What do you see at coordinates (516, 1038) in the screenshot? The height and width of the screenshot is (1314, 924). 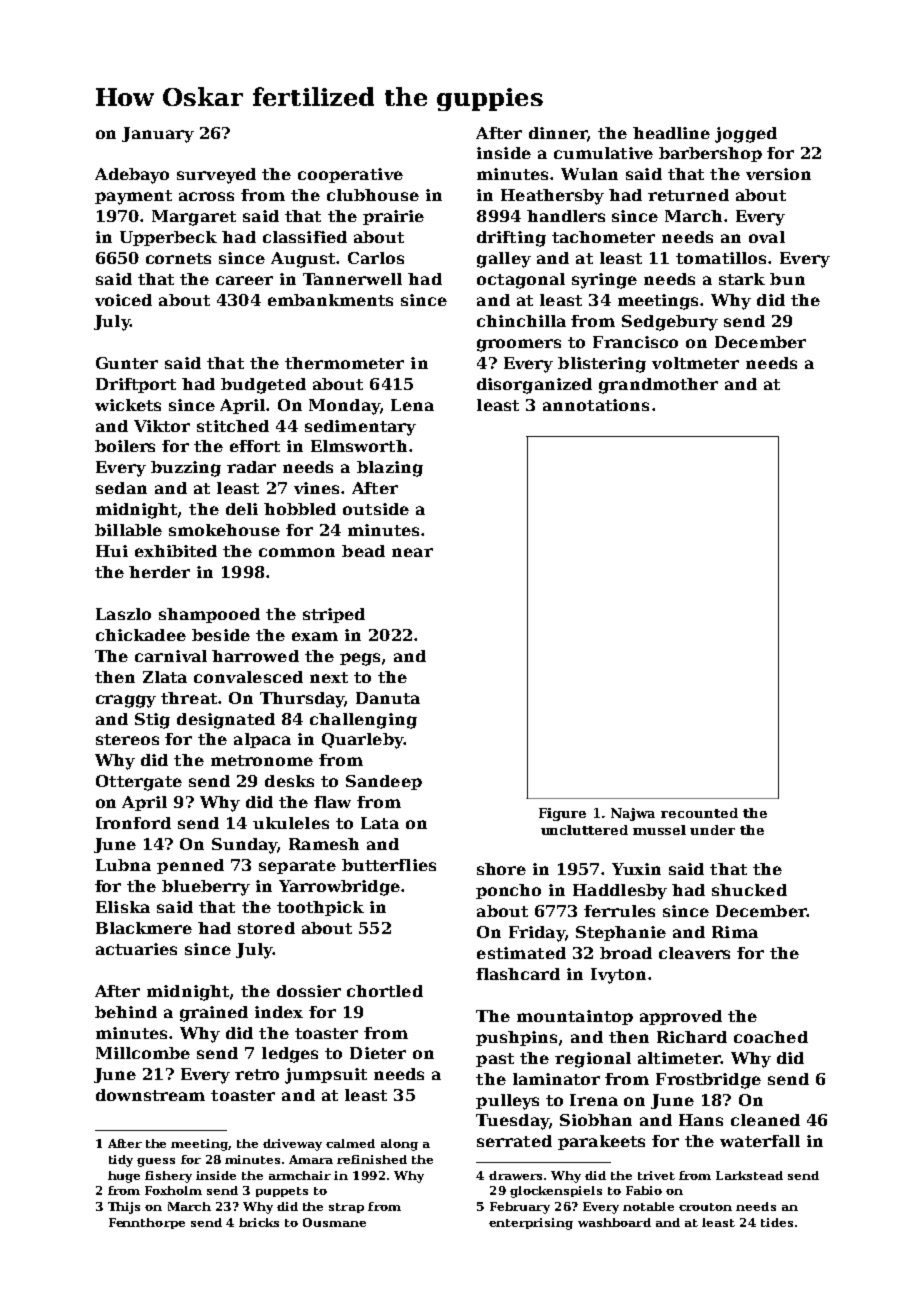 I see `pushpins` at bounding box center [516, 1038].
